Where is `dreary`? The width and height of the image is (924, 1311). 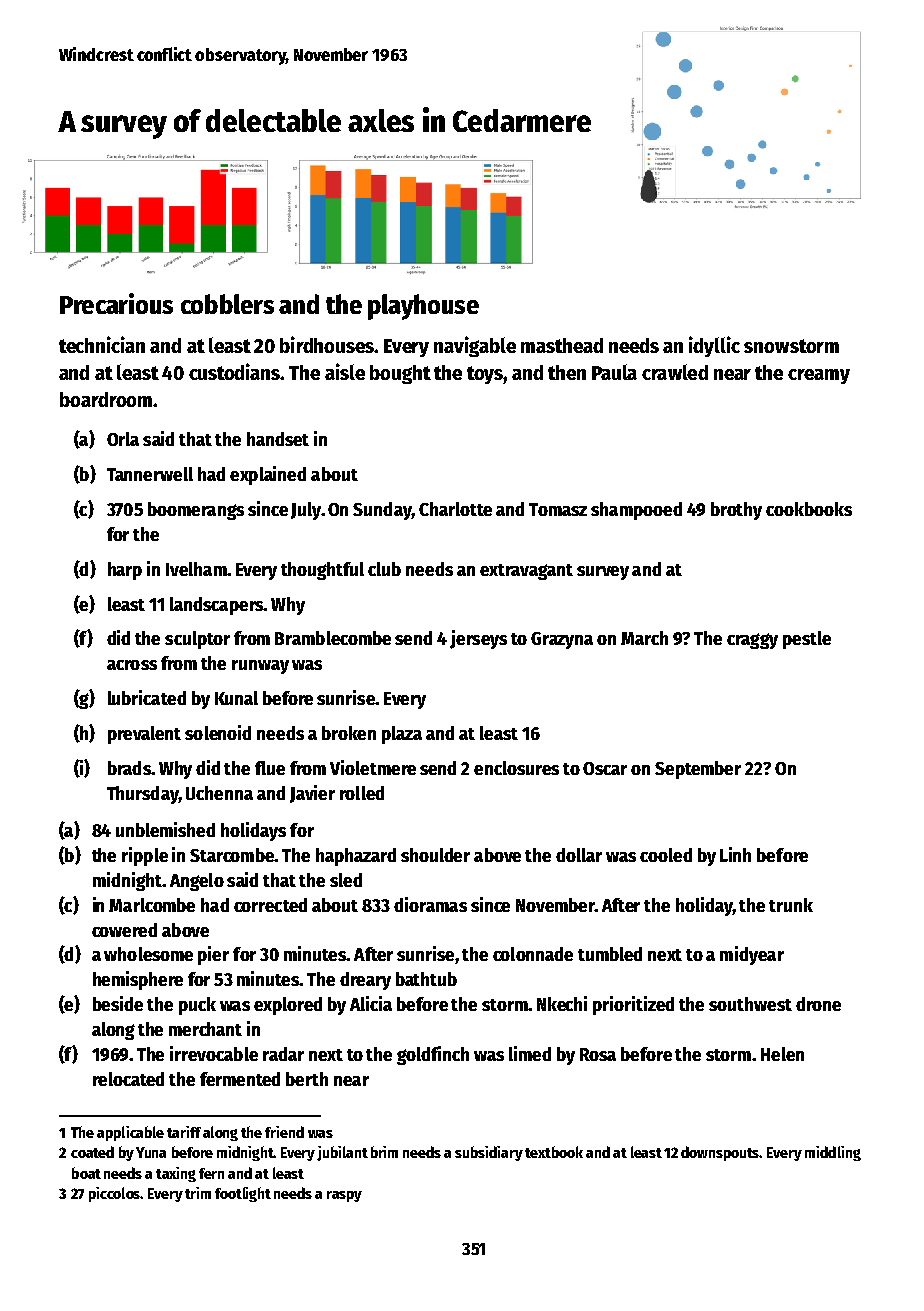
dreary is located at coordinates (365, 981).
